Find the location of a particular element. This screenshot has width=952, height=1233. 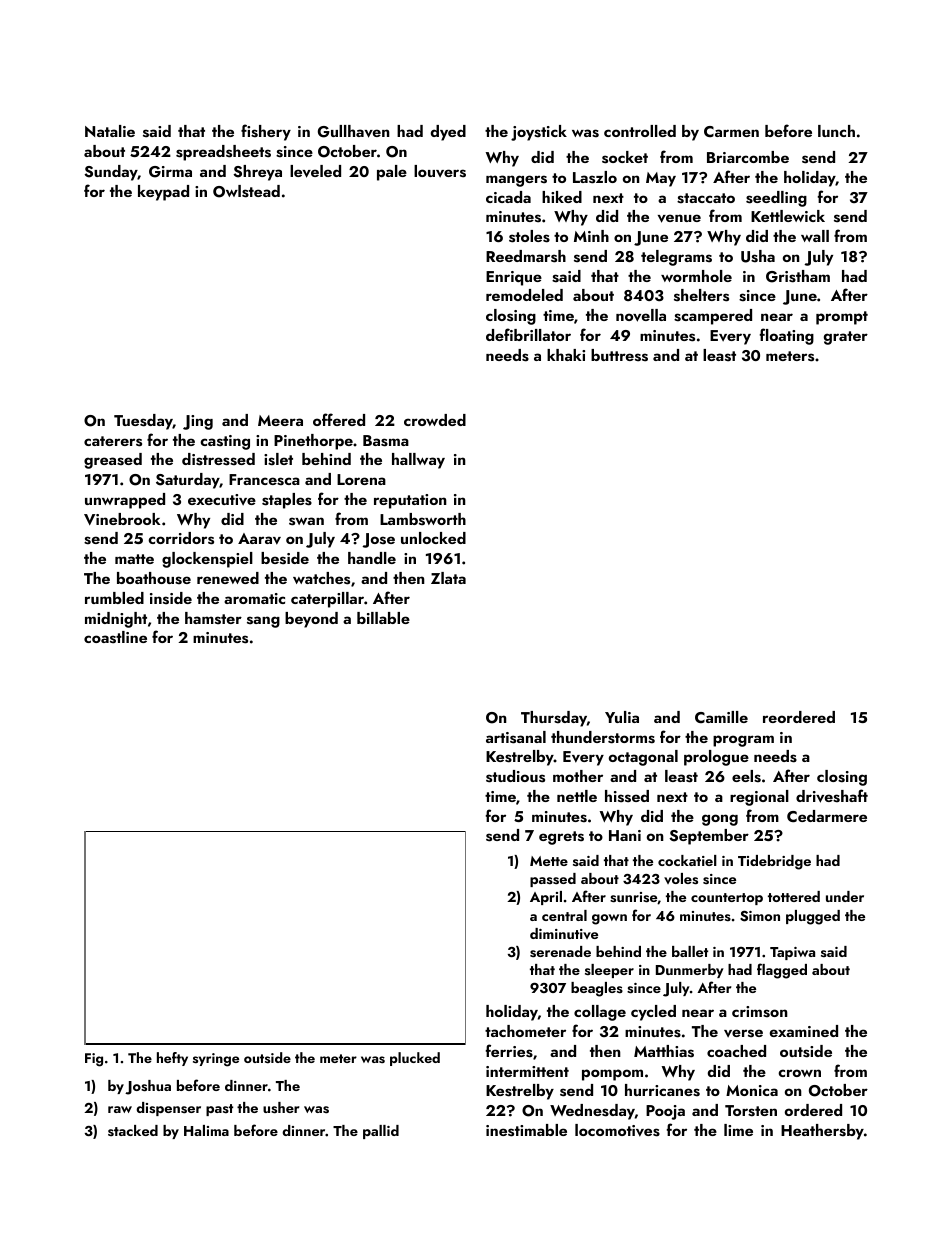

usher is located at coordinates (281, 1108).
